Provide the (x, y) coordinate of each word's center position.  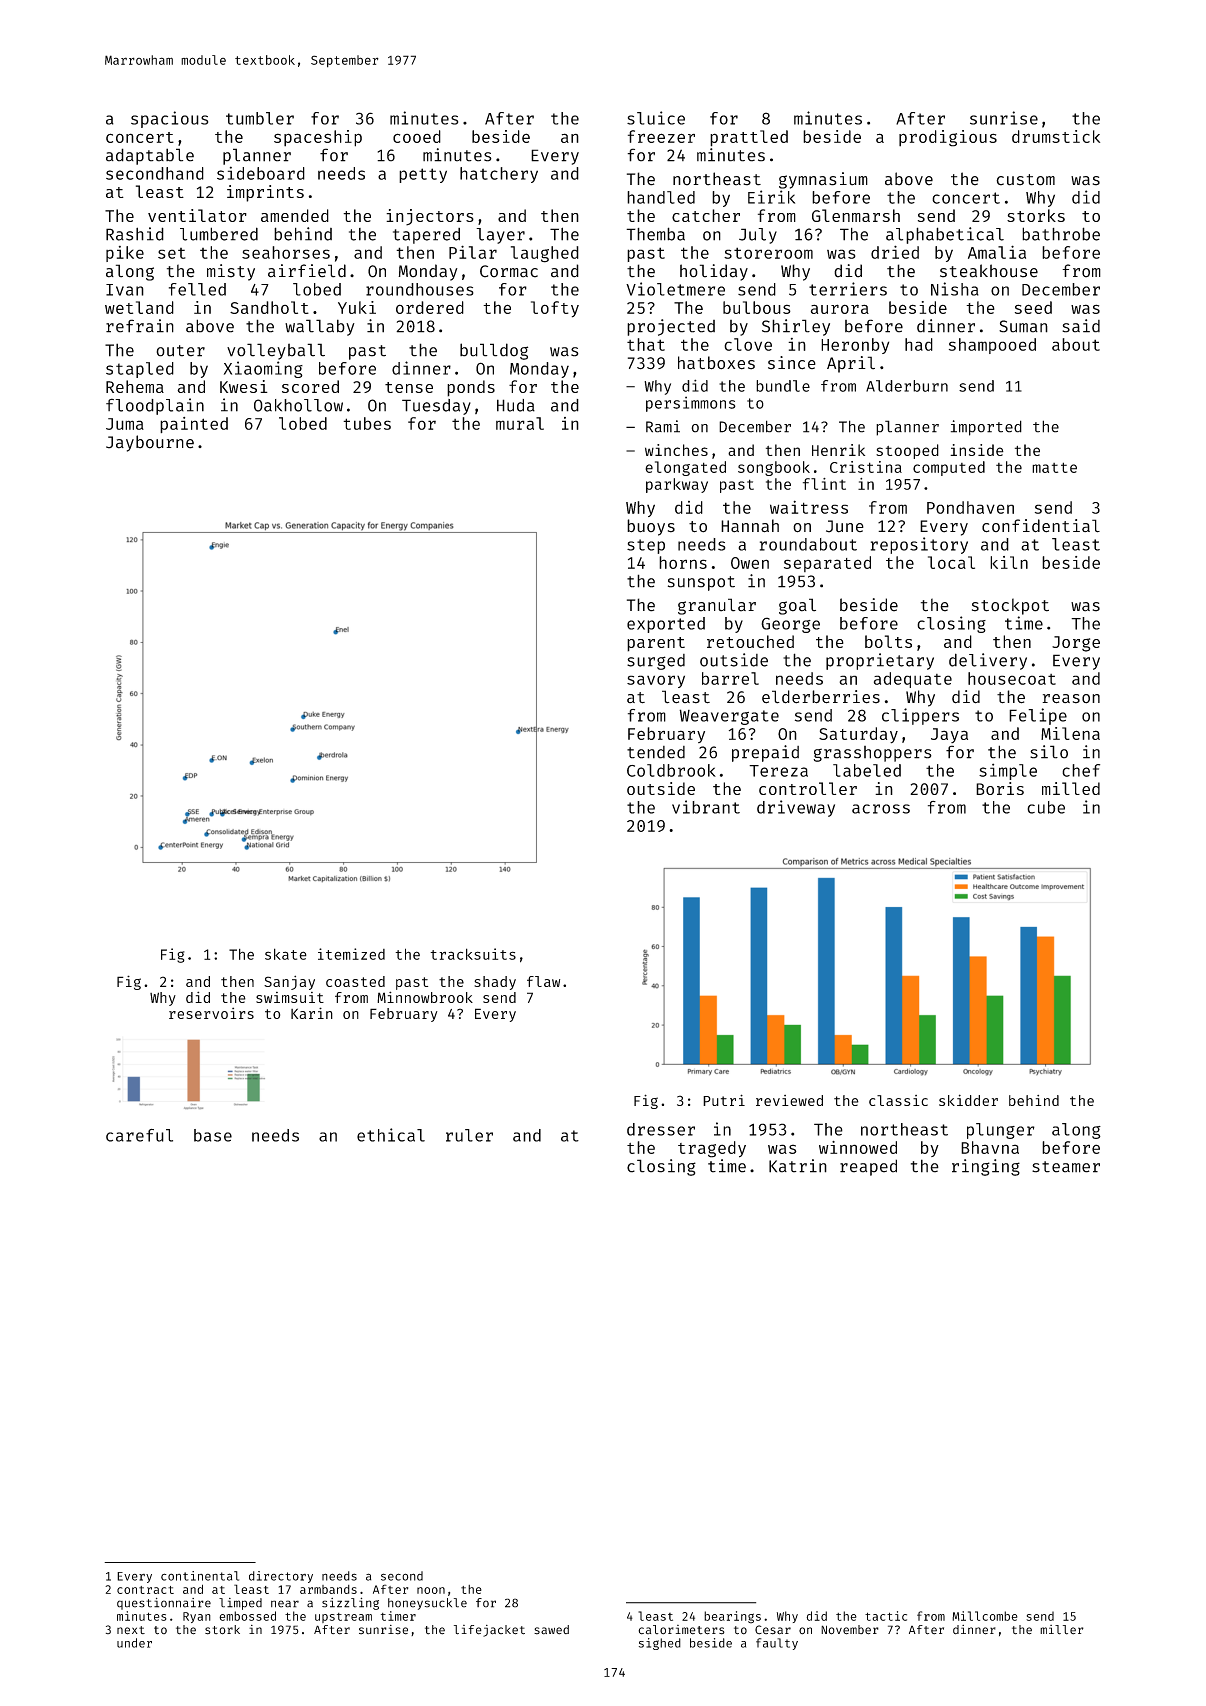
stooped (907, 451)
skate (286, 954)
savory (656, 681)
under (134, 1643)
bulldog (494, 351)
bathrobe (1061, 234)
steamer (1066, 1167)
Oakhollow (298, 405)
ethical (391, 1135)
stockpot (1010, 606)
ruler (469, 1135)
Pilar (473, 252)
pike (125, 254)
